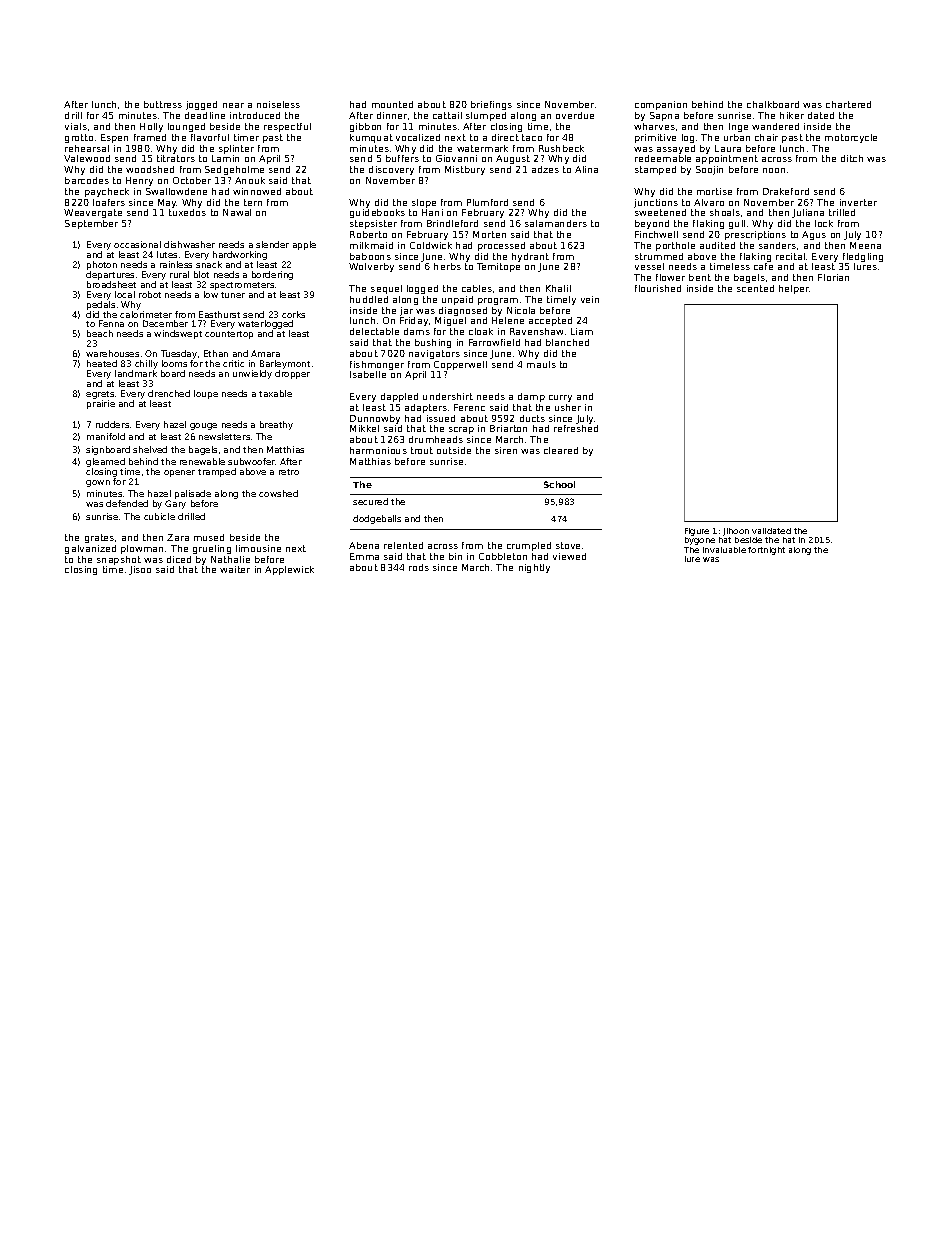 The height and width of the screenshot is (1233, 952). Describe the element at coordinates (163, 104) in the screenshot. I see `buttress` at that location.
